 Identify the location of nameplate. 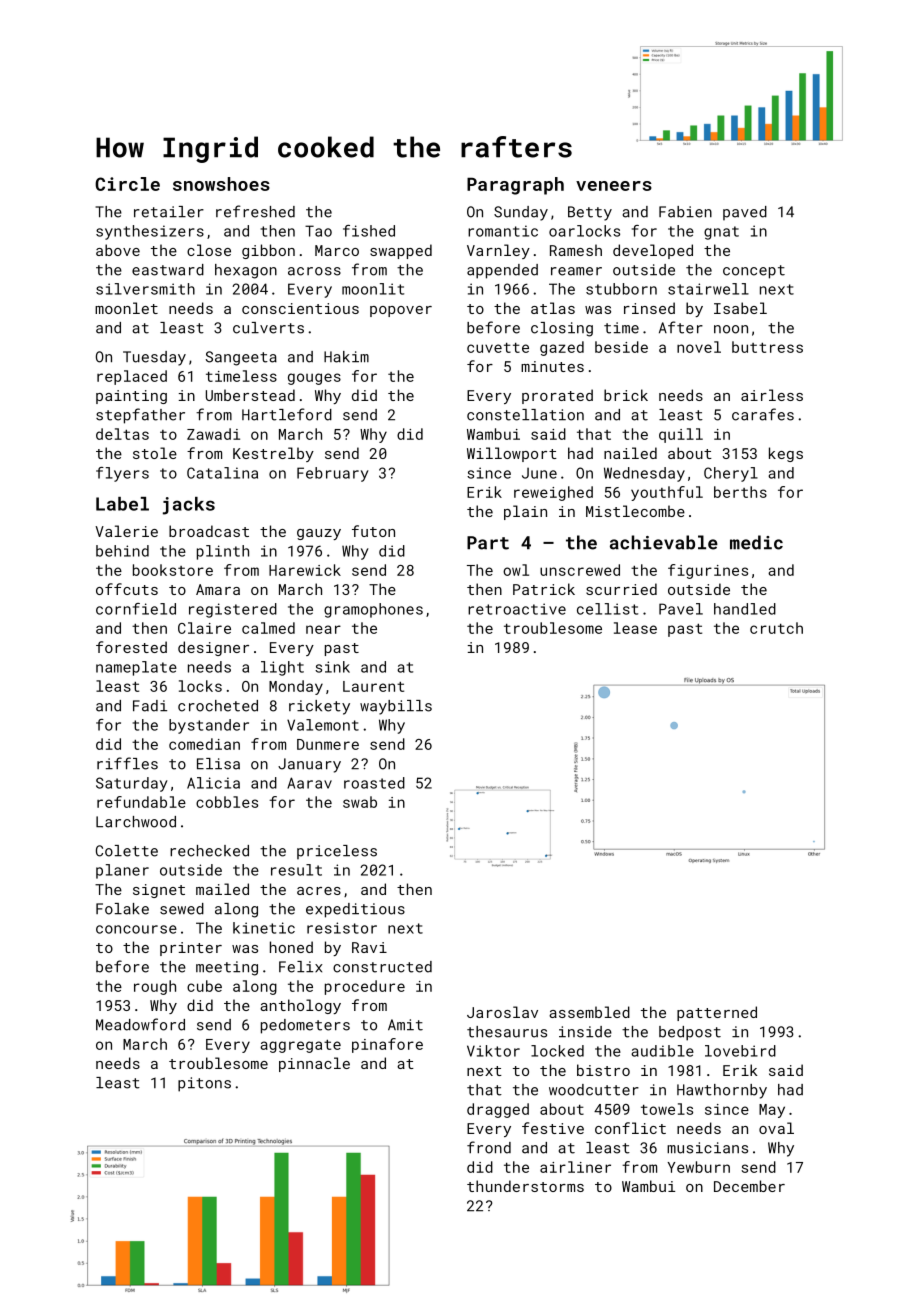
(136, 668).
